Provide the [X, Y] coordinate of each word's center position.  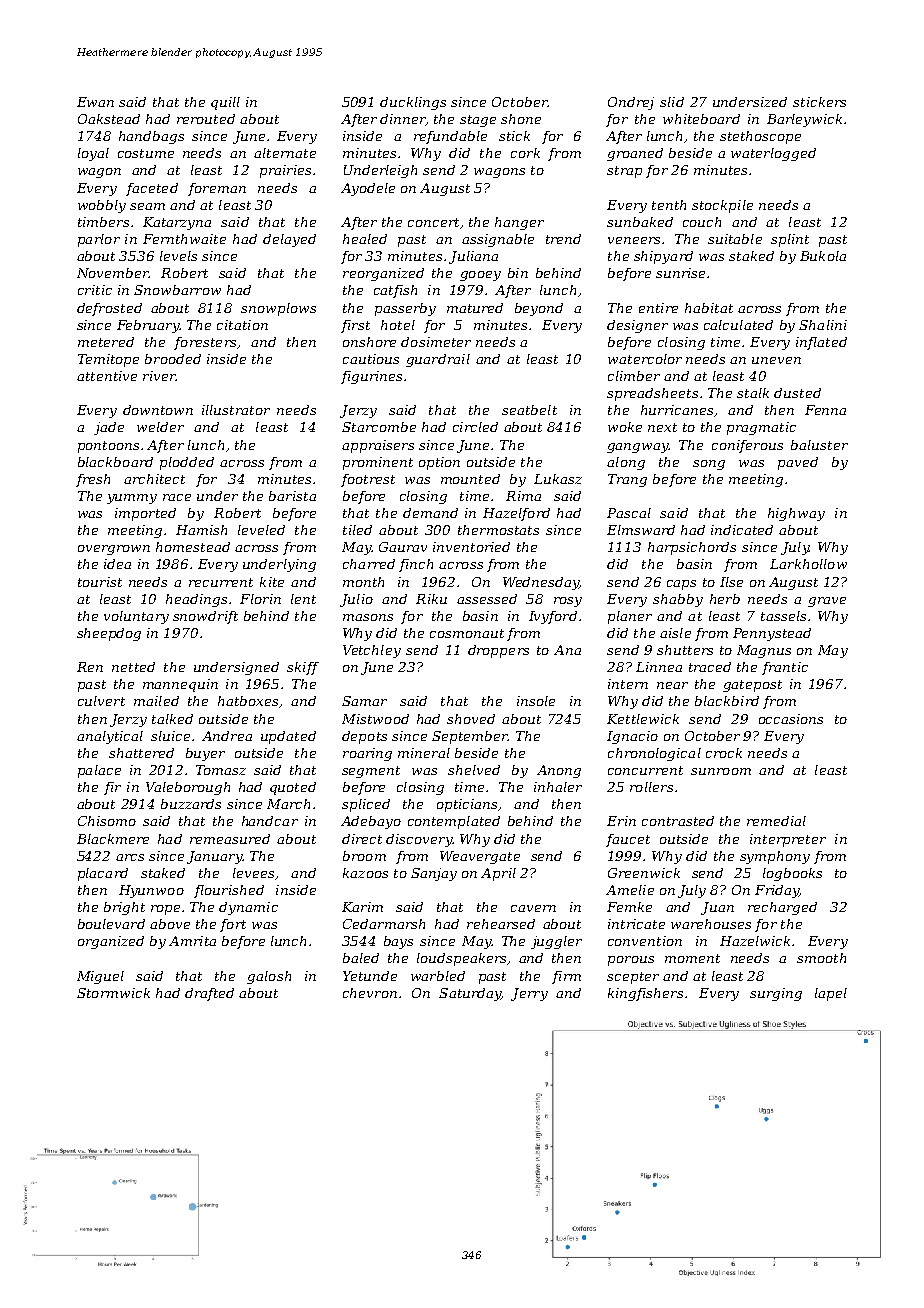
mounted [470, 479]
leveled [261, 530]
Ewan [95, 102]
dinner [403, 120]
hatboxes [248, 701]
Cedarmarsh [384, 924]
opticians [467, 805]
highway [796, 514]
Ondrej [631, 103]
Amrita [192, 941]
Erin [621, 821]
